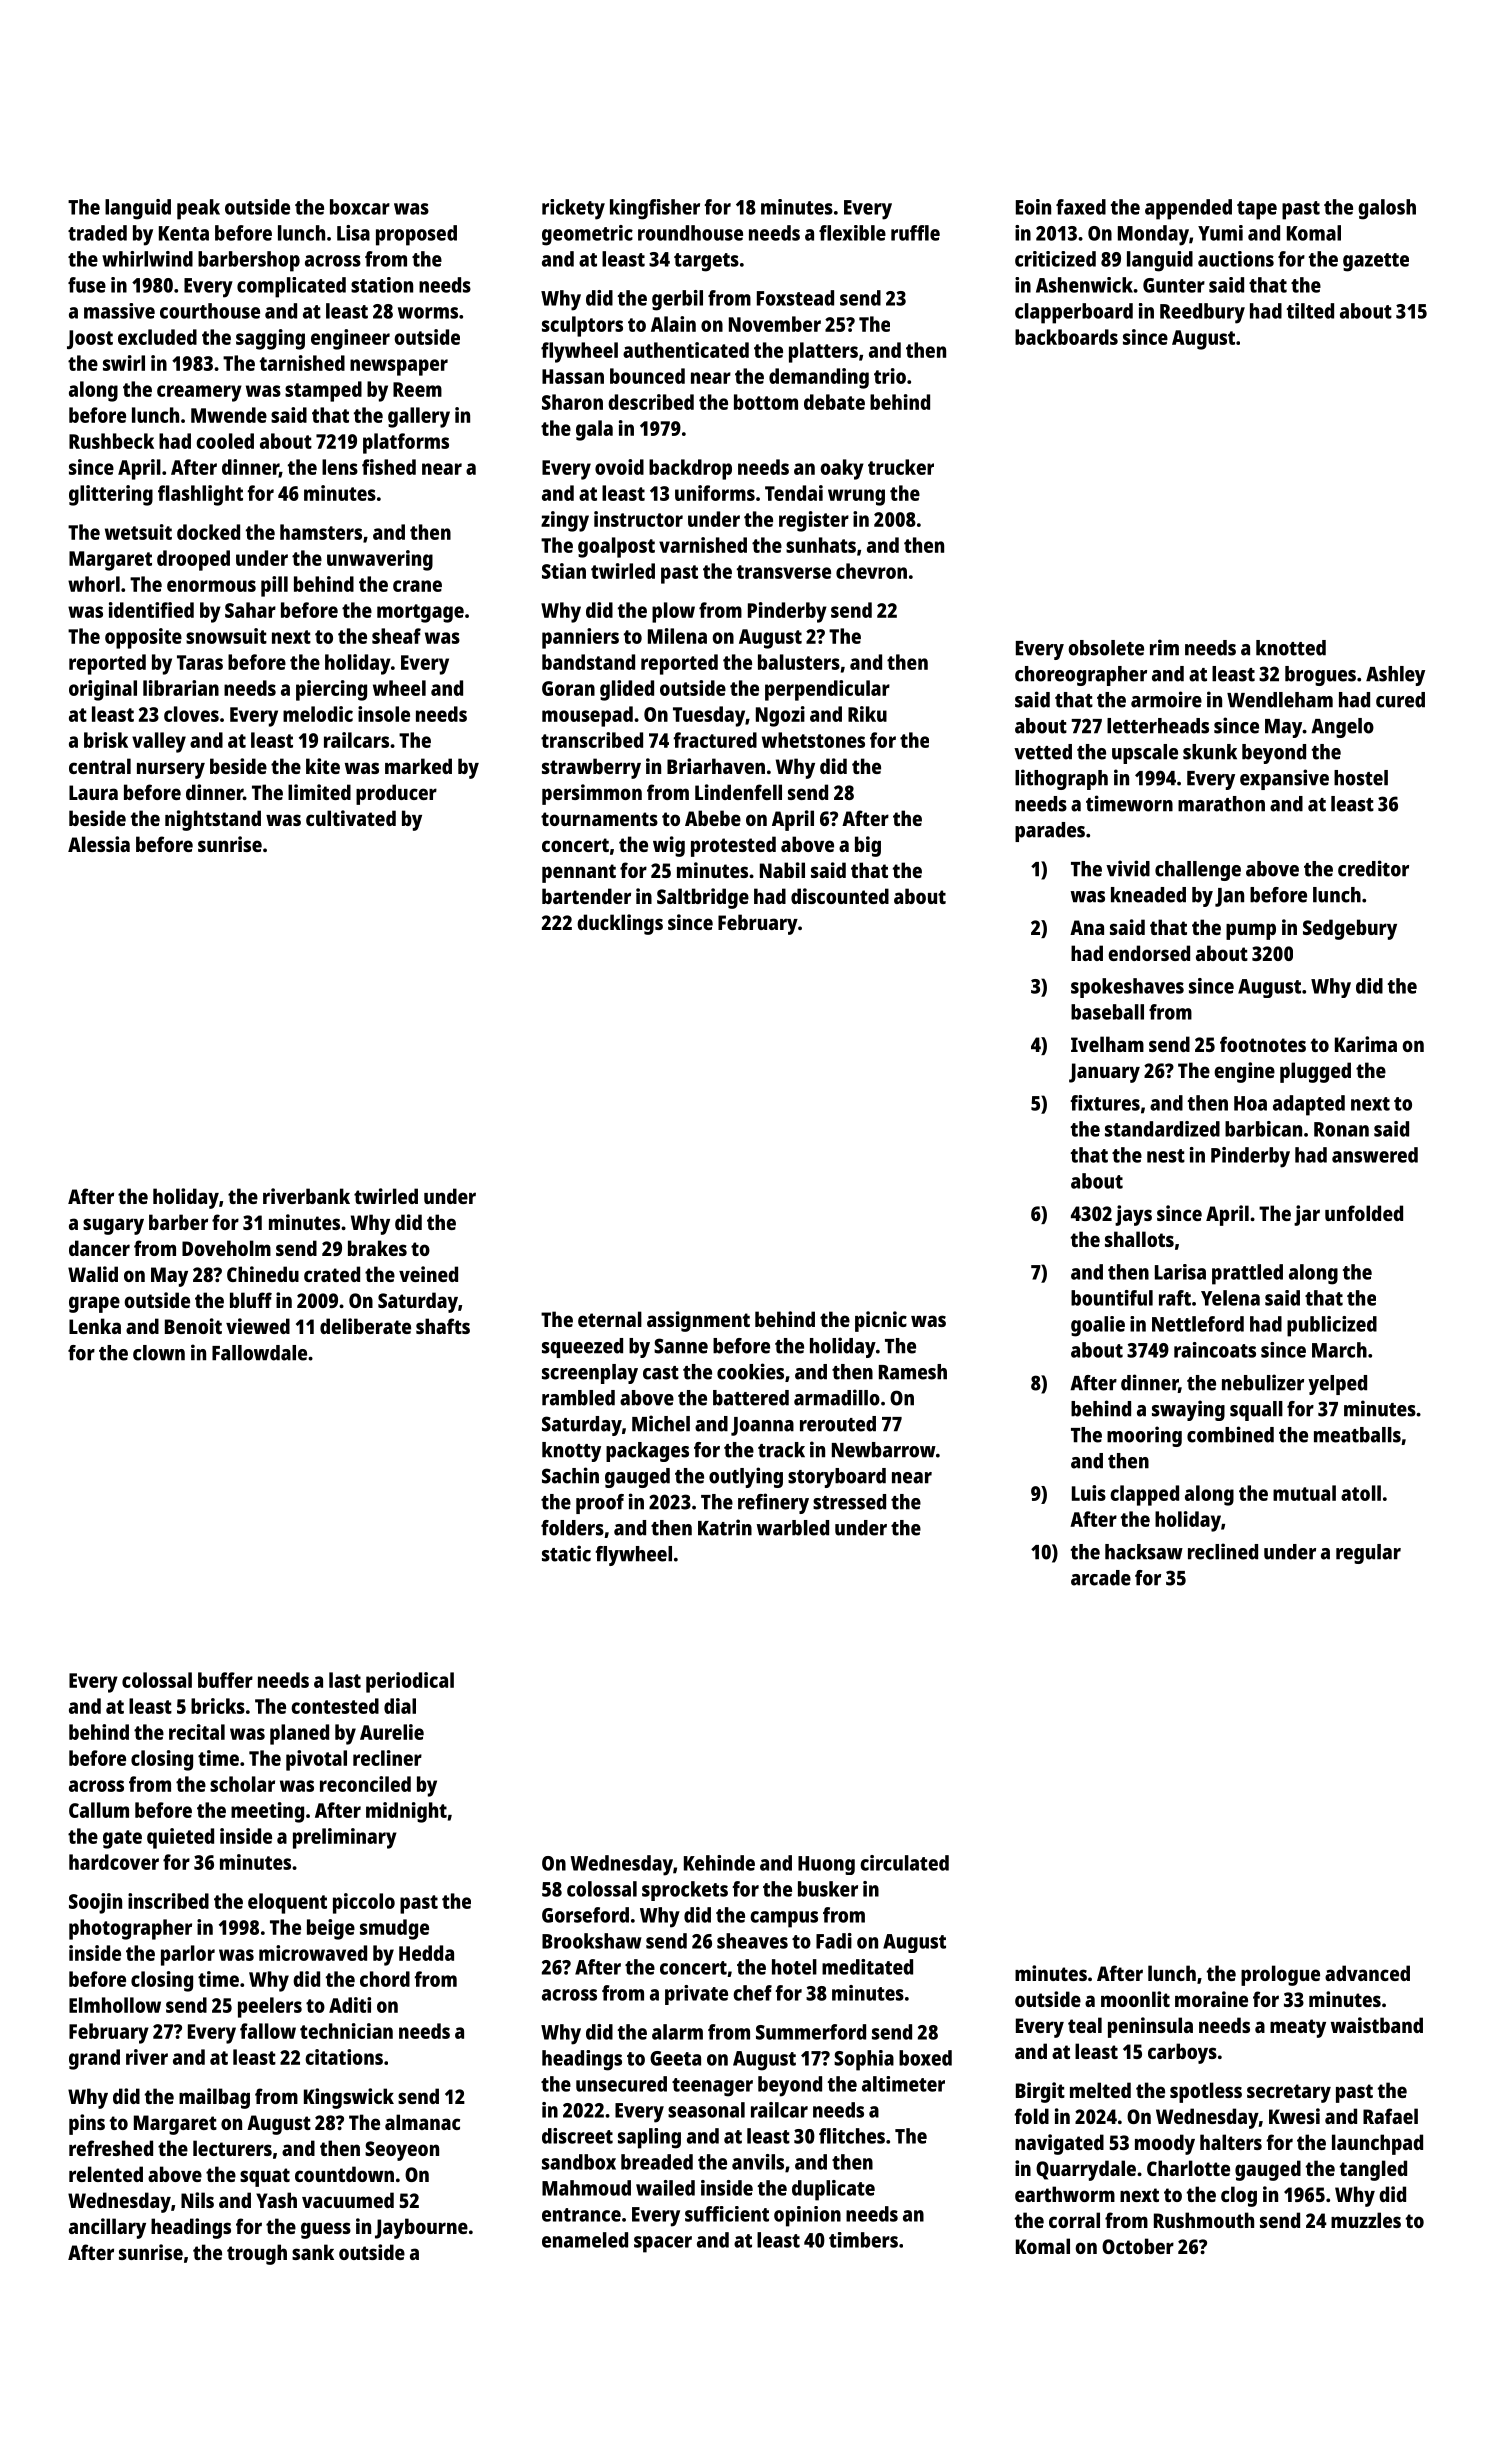 The width and height of the screenshot is (1496, 2464). What do you see at coordinates (428, 1274) in the screenshot?
I see `veined` at bounding box center [428, 1274].
